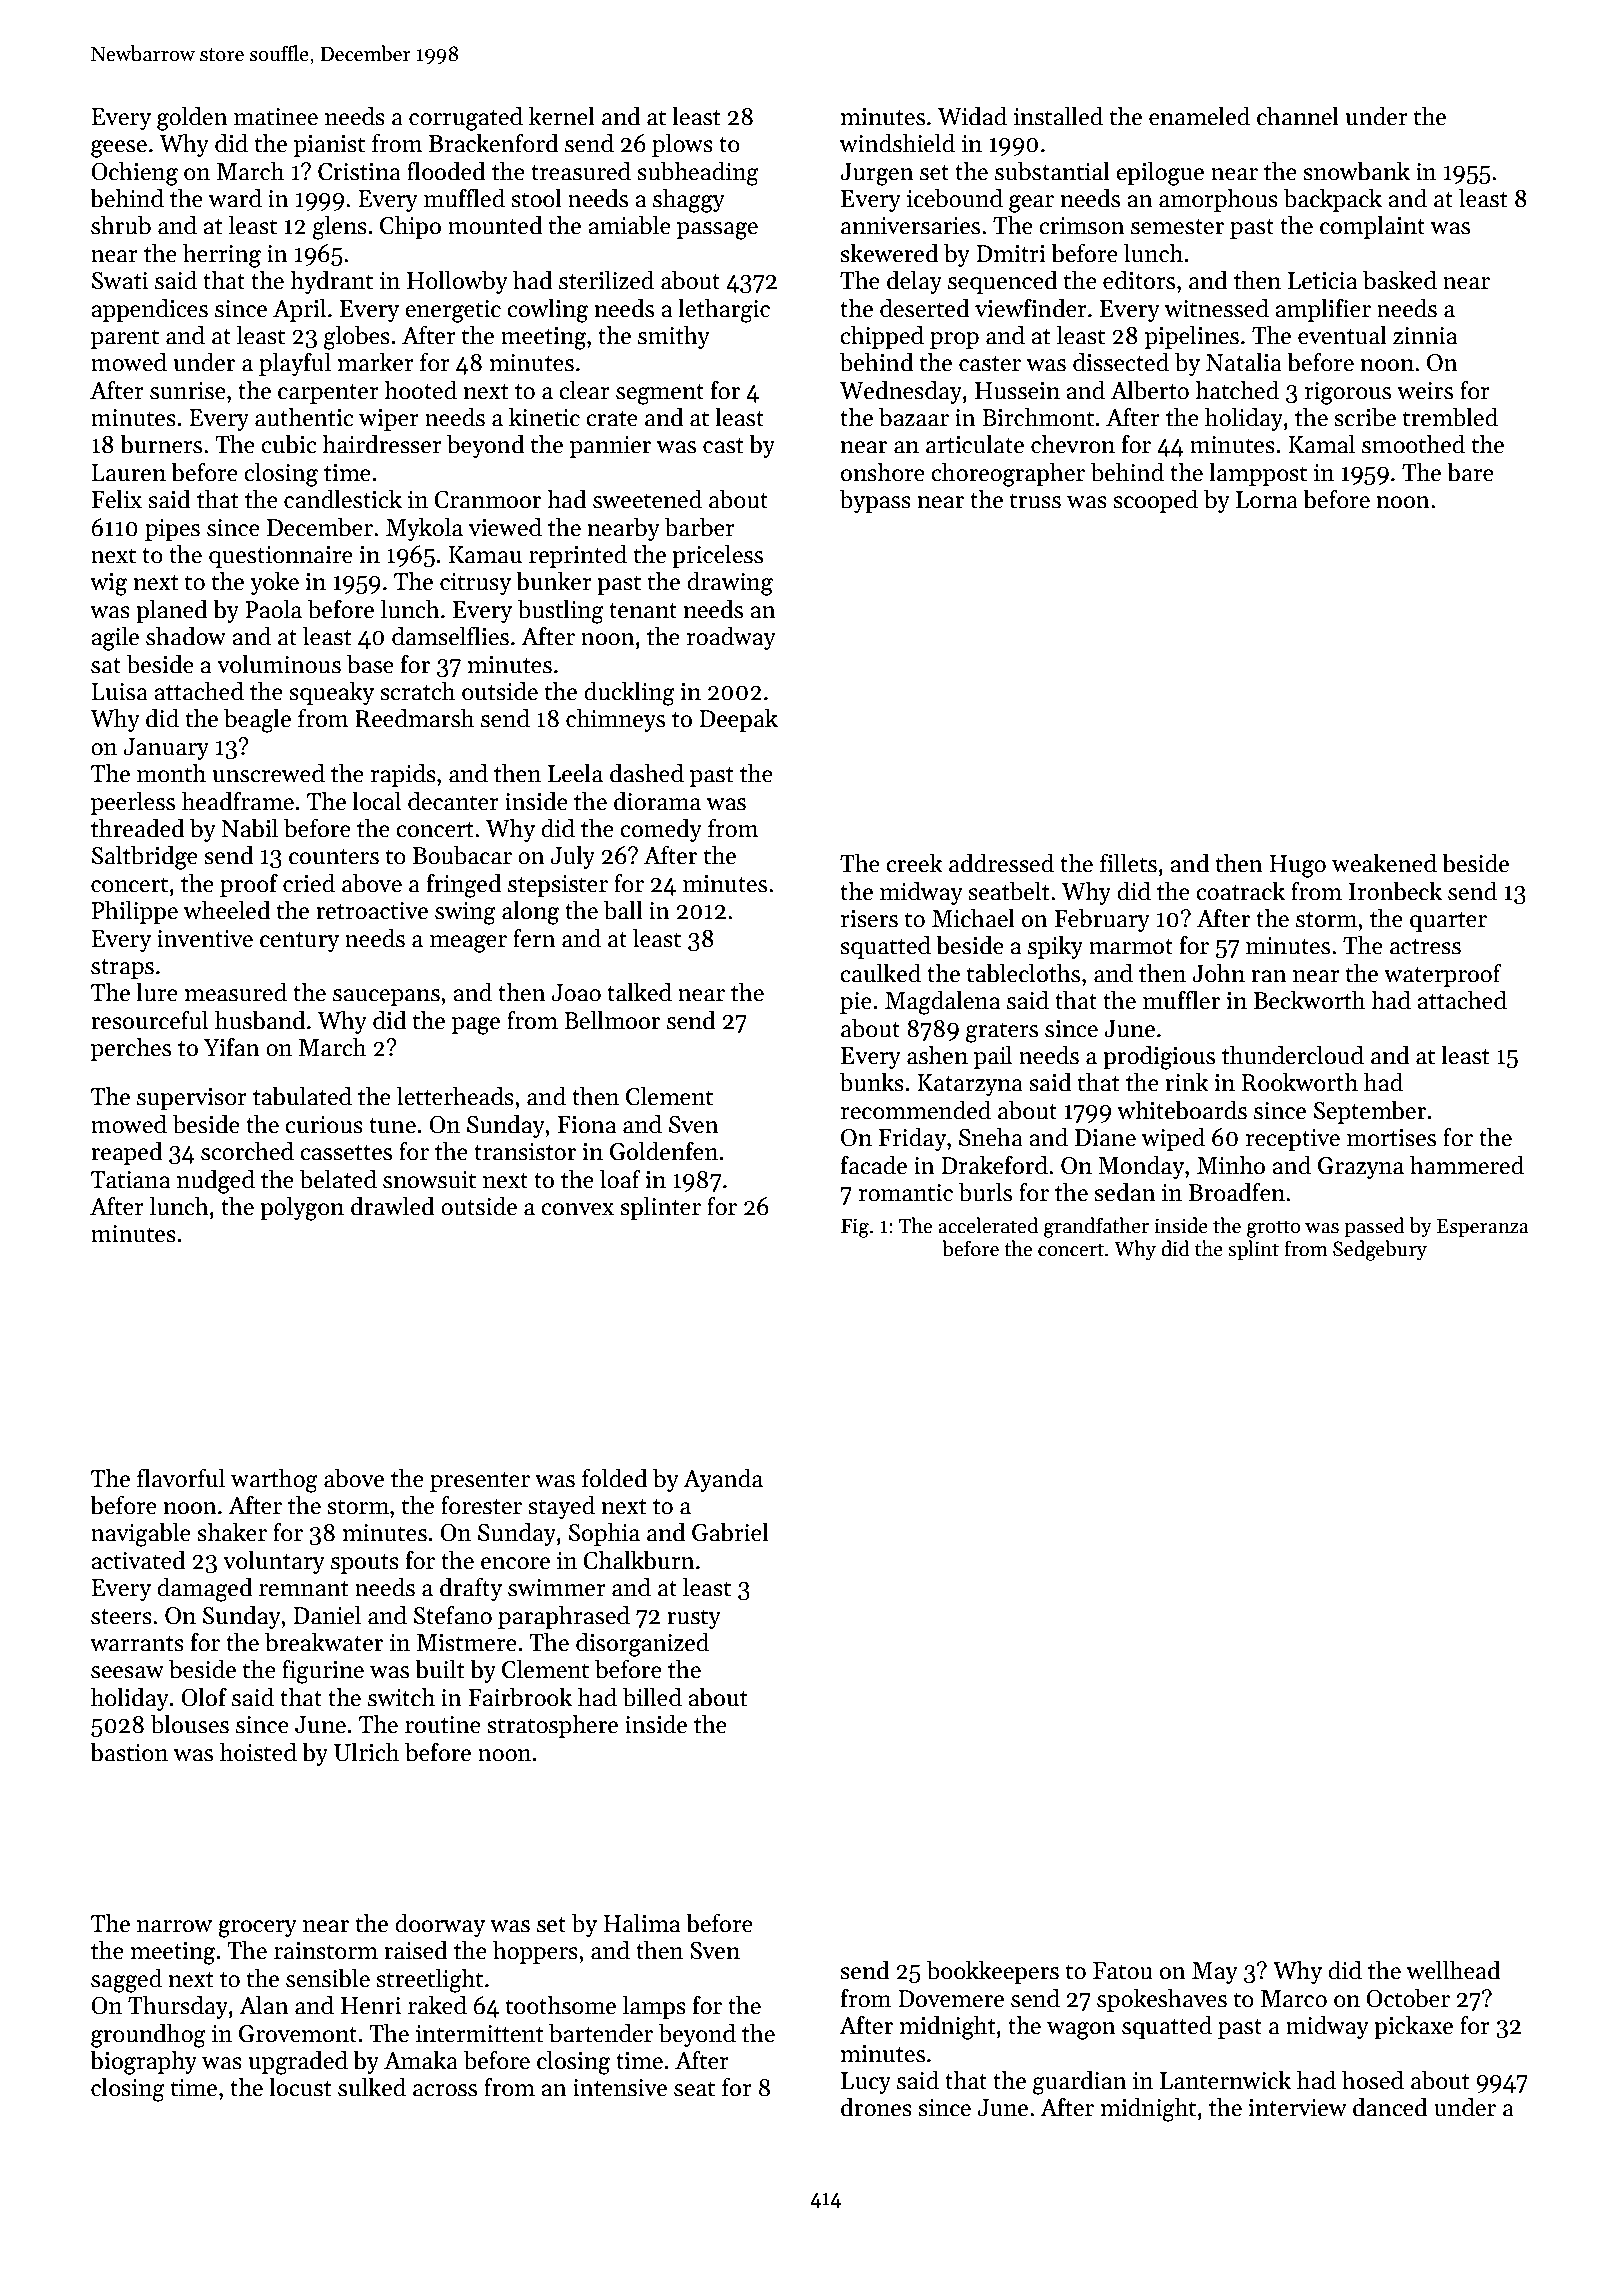 This screenshot has width=1620, height=2292. I want to click on biography, so click(143, 2062).
